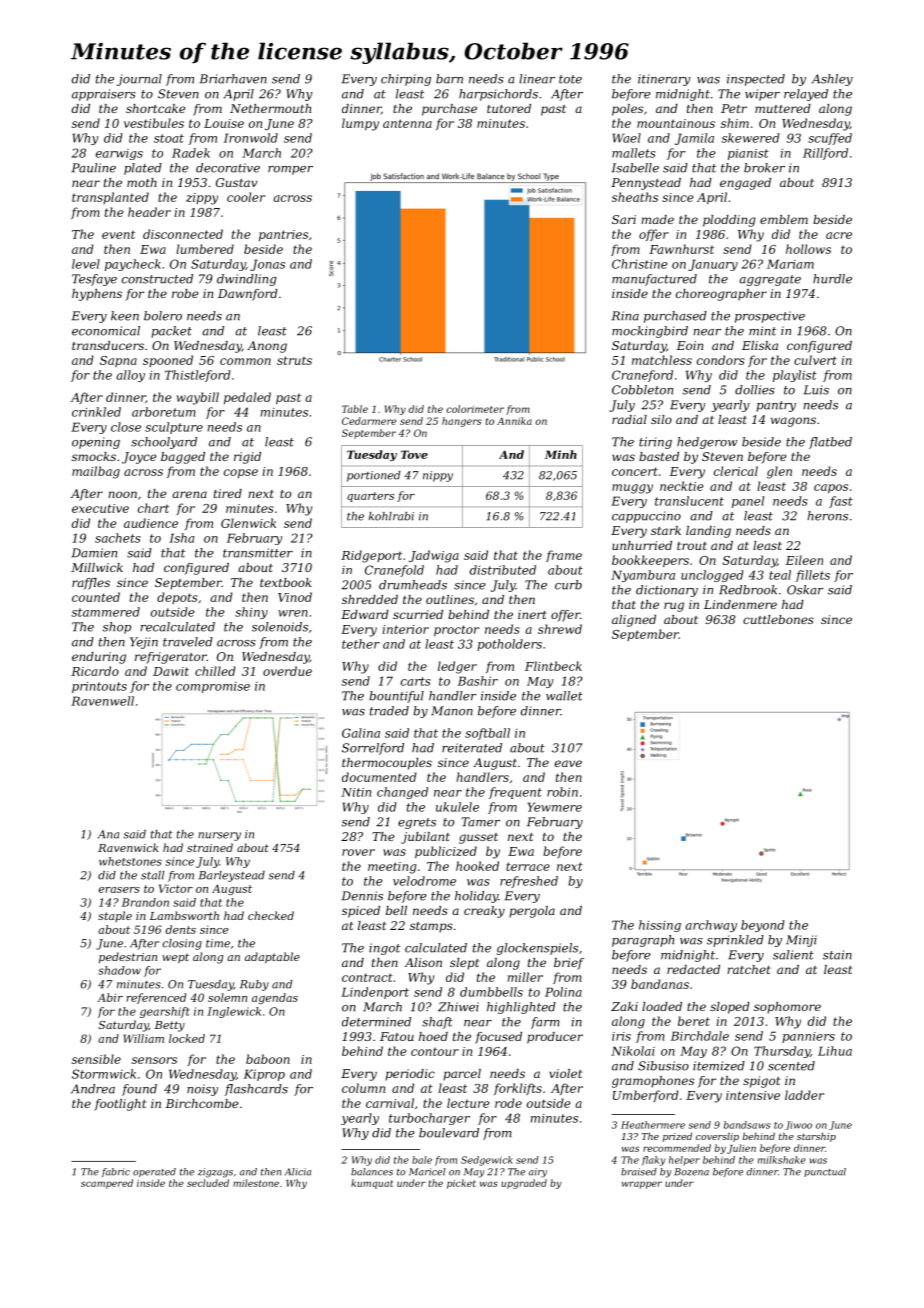 This image has height=1308, width=924. I want to click on dwindling, so click(247, 280).
